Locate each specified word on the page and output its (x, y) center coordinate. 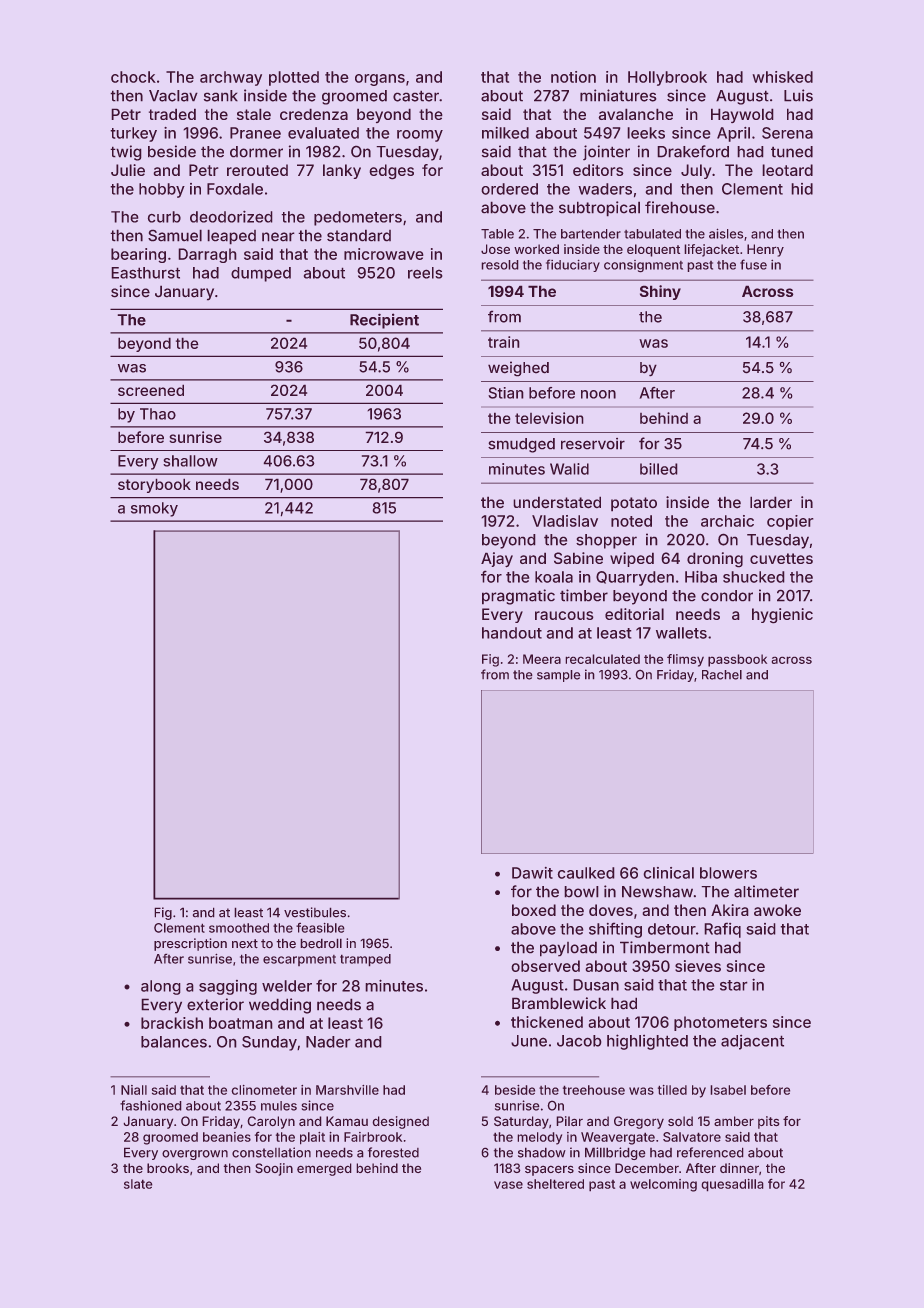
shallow (190, 461)
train (504, 342)
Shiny (660, 292)
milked (505, 133)
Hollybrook (667, 78)
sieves (698, 966)
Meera (542, 659)
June (529, 1041)
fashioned (151, 1105)
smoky (154, 509)
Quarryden (635, 578)
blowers (728, 873)
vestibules (315, 912)
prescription (190, 944)
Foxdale (235, 189)
